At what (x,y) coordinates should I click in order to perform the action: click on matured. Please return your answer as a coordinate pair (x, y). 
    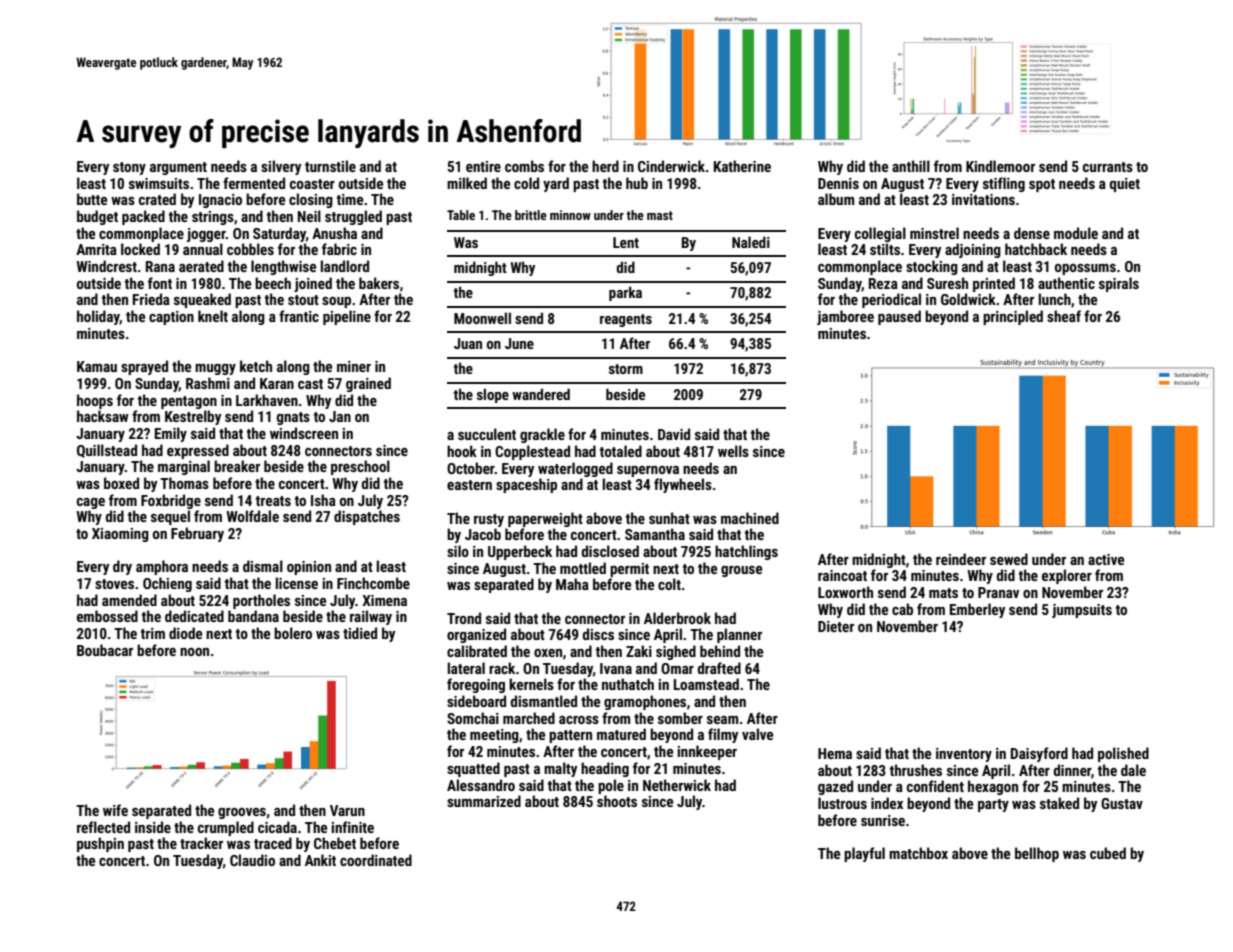
    Looking at the image, I should click on (621, 734).
